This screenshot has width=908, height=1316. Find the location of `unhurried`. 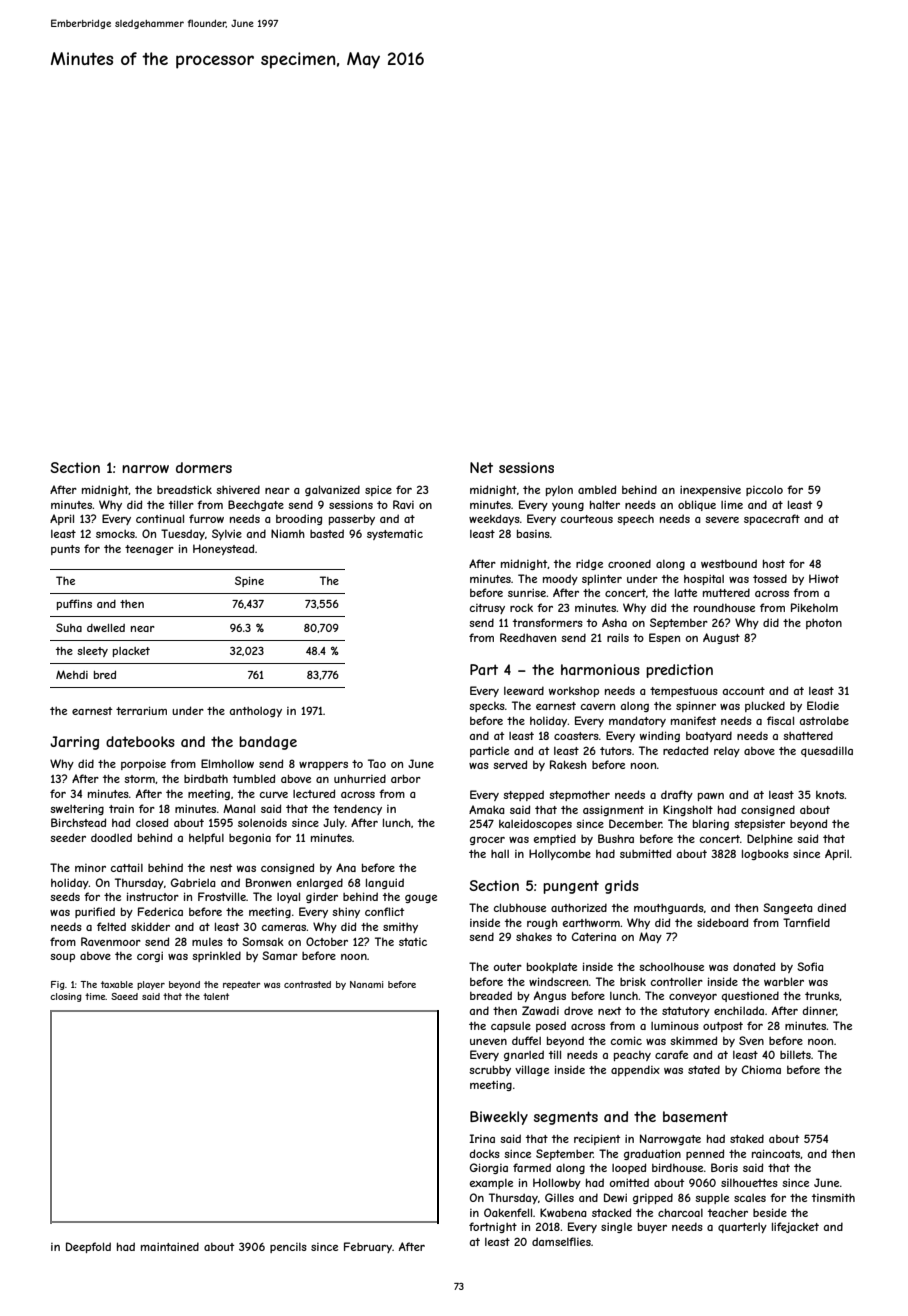

unhurried is located at coordinates (360, 778).
